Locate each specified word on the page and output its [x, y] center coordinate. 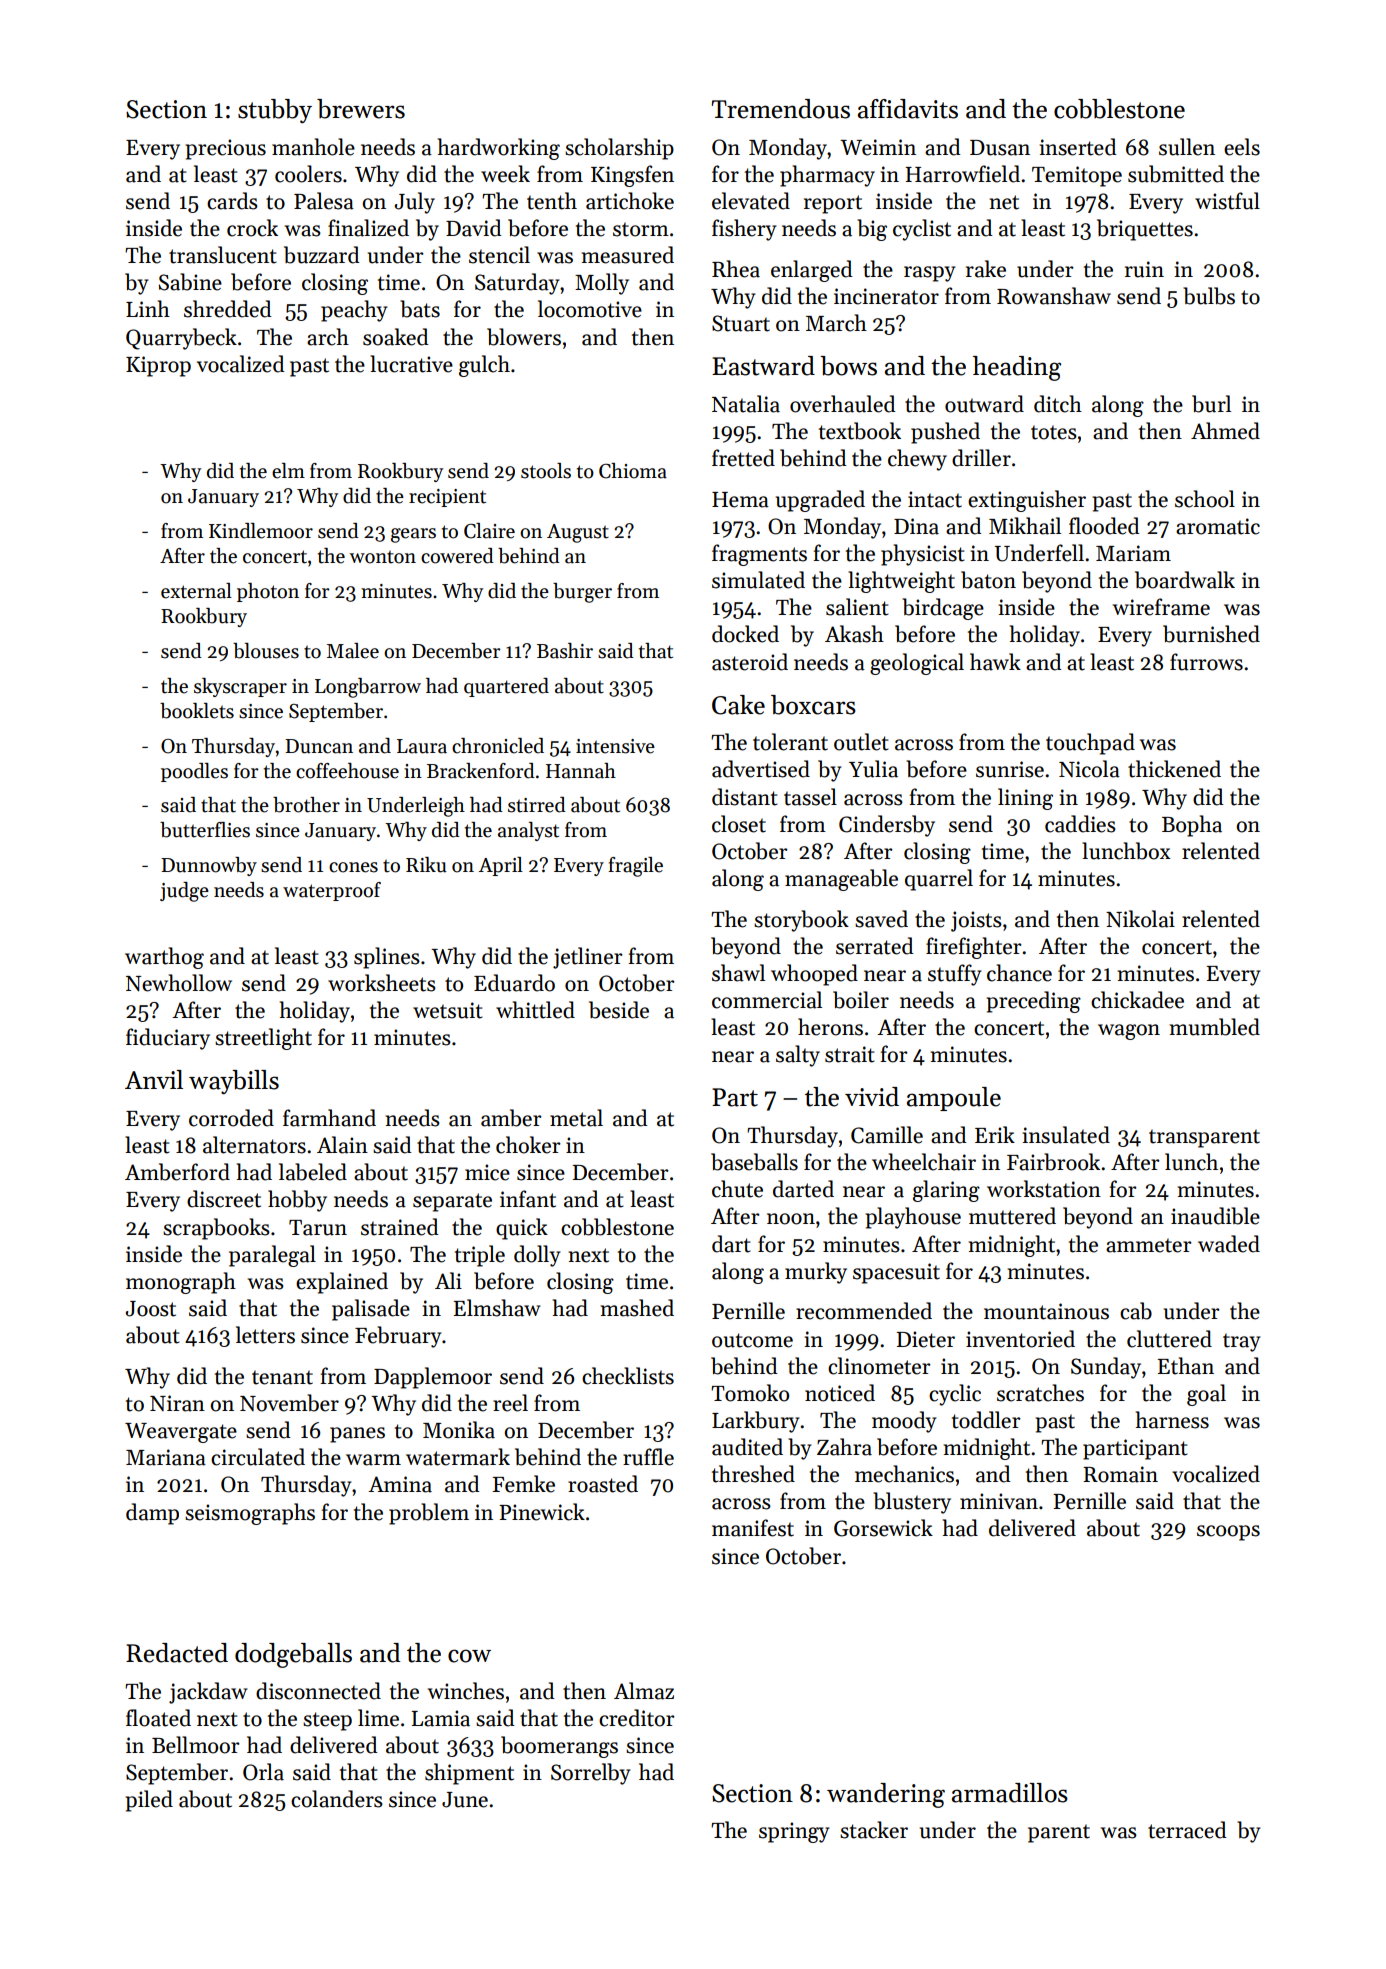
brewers [361, 109]
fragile [635, 867]
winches [466, 1691]
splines [387, 958]
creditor [637, 1718]
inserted [1078, 147]
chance [1019, 973]
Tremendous [781, 109]
